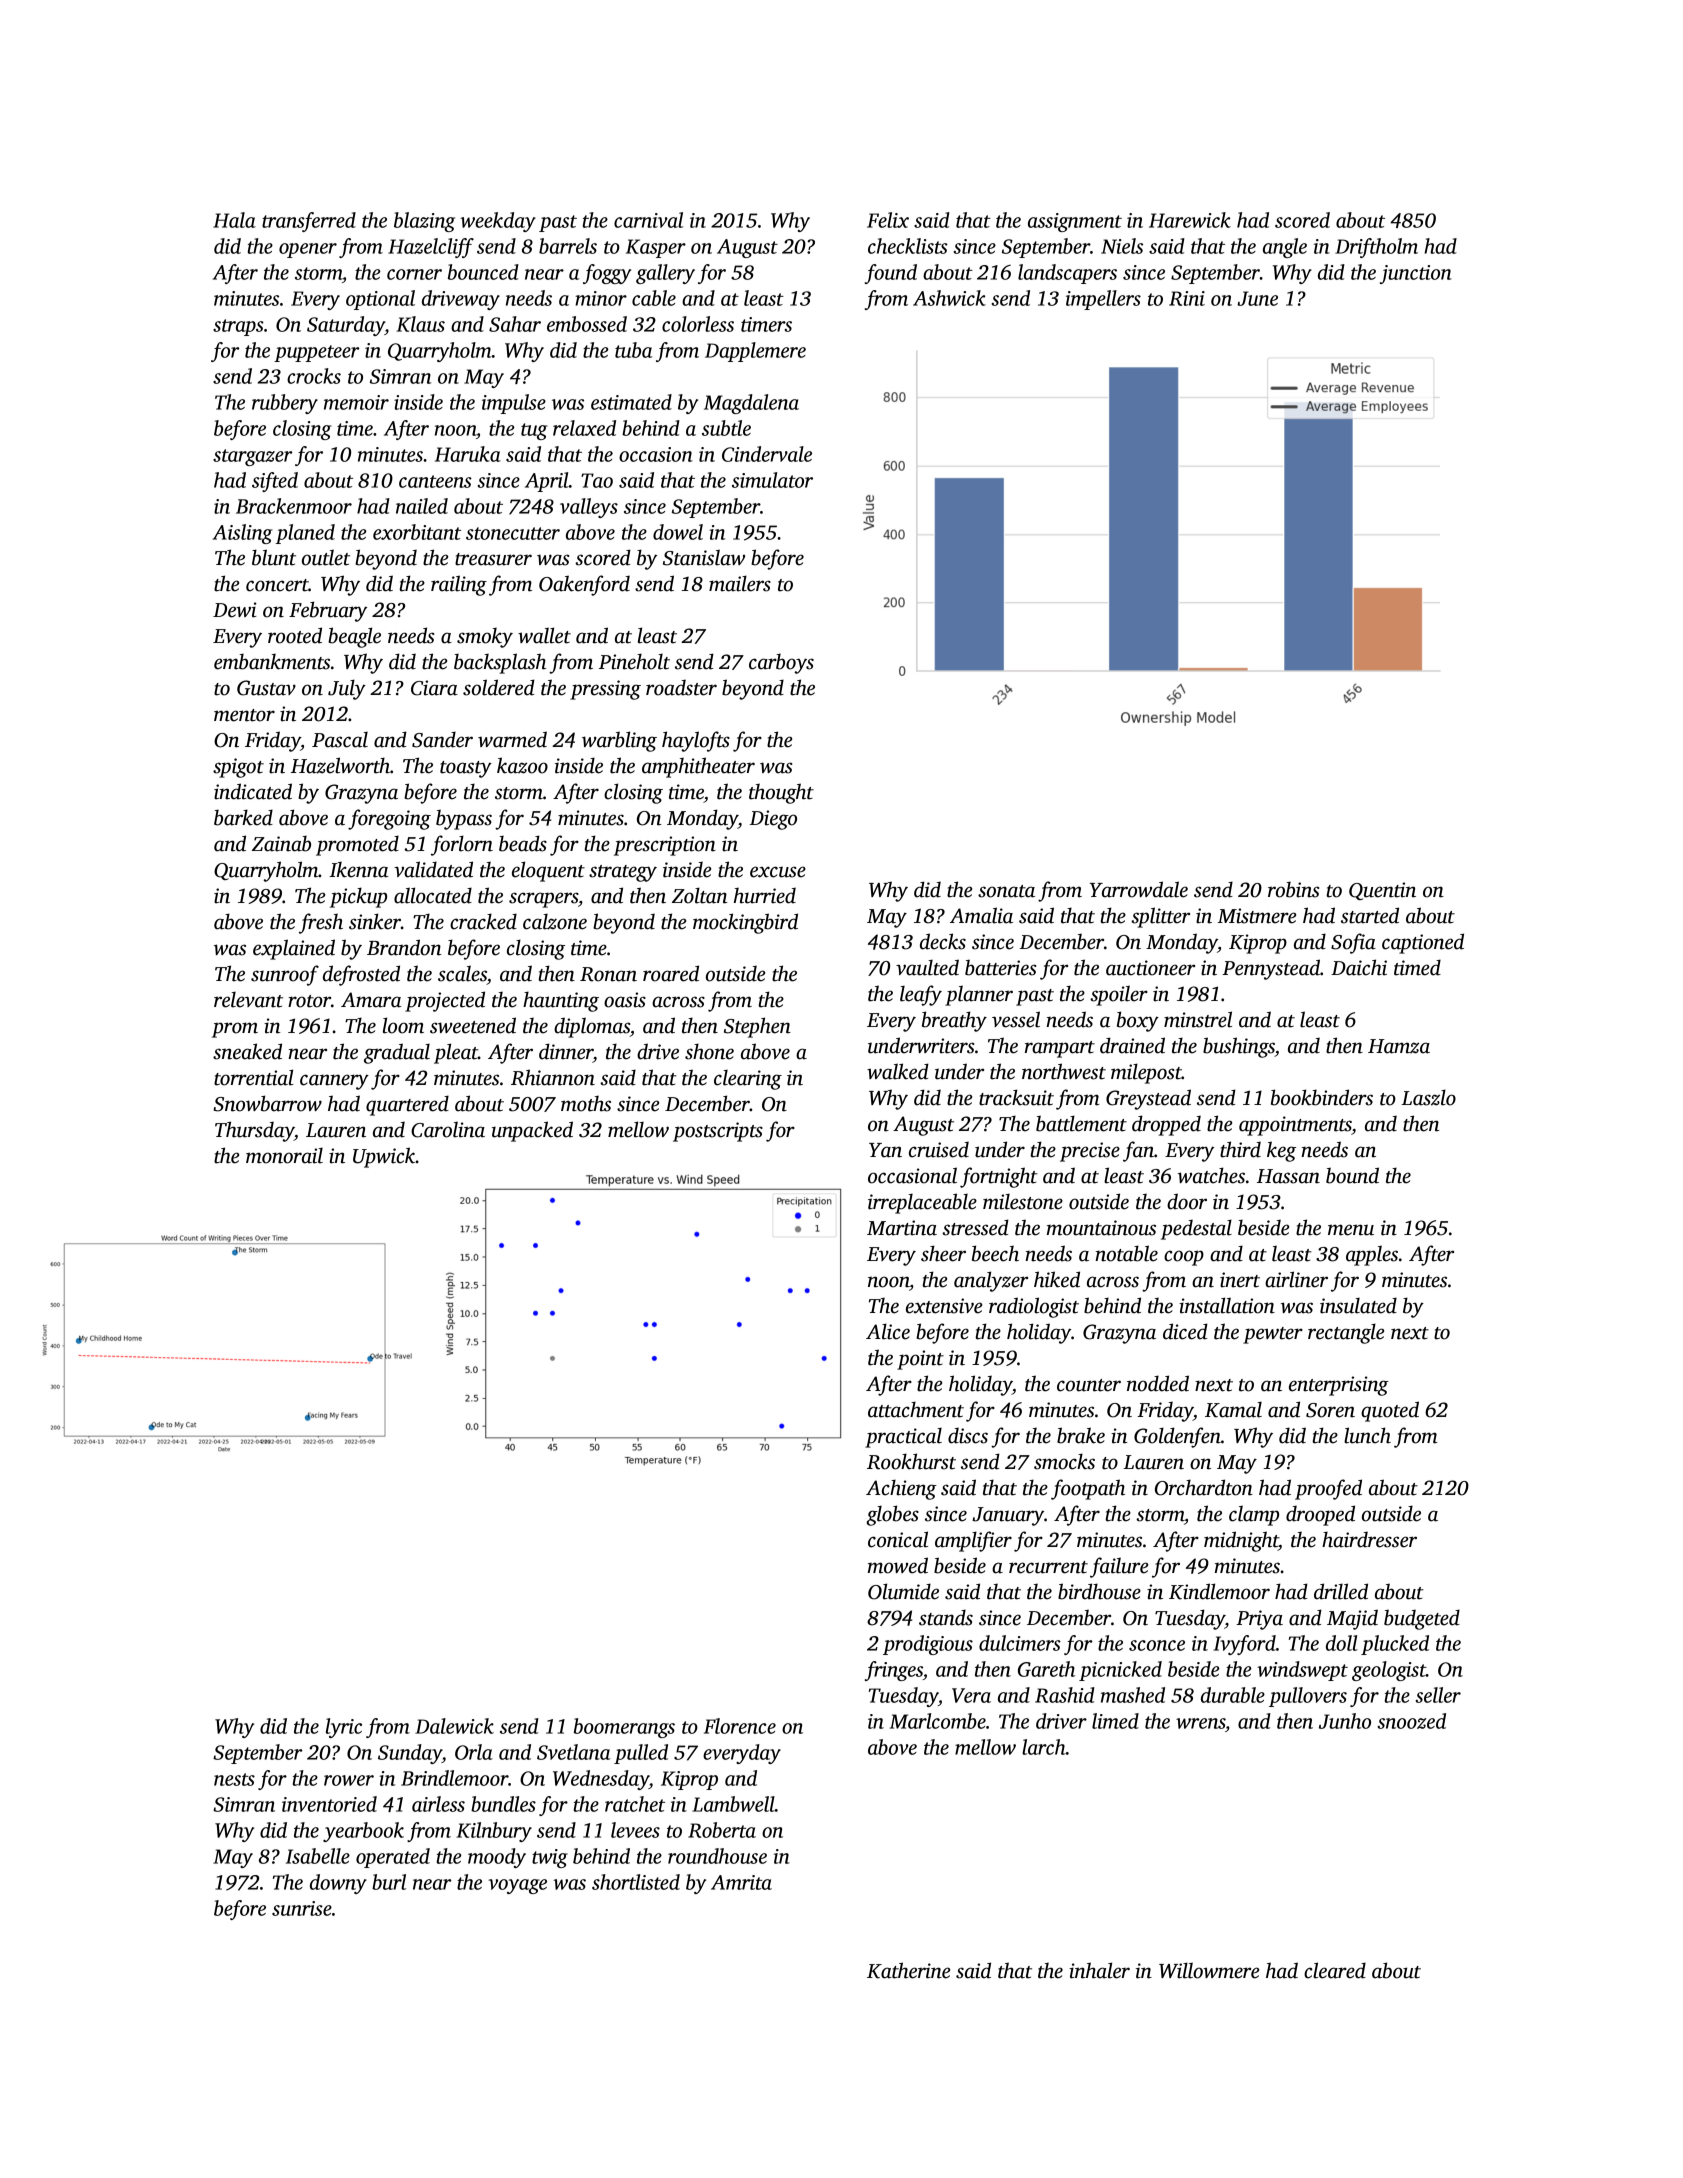  Describe the element at coordinates (281, 844) in the screenshot. I see `Zainab` at that location.
